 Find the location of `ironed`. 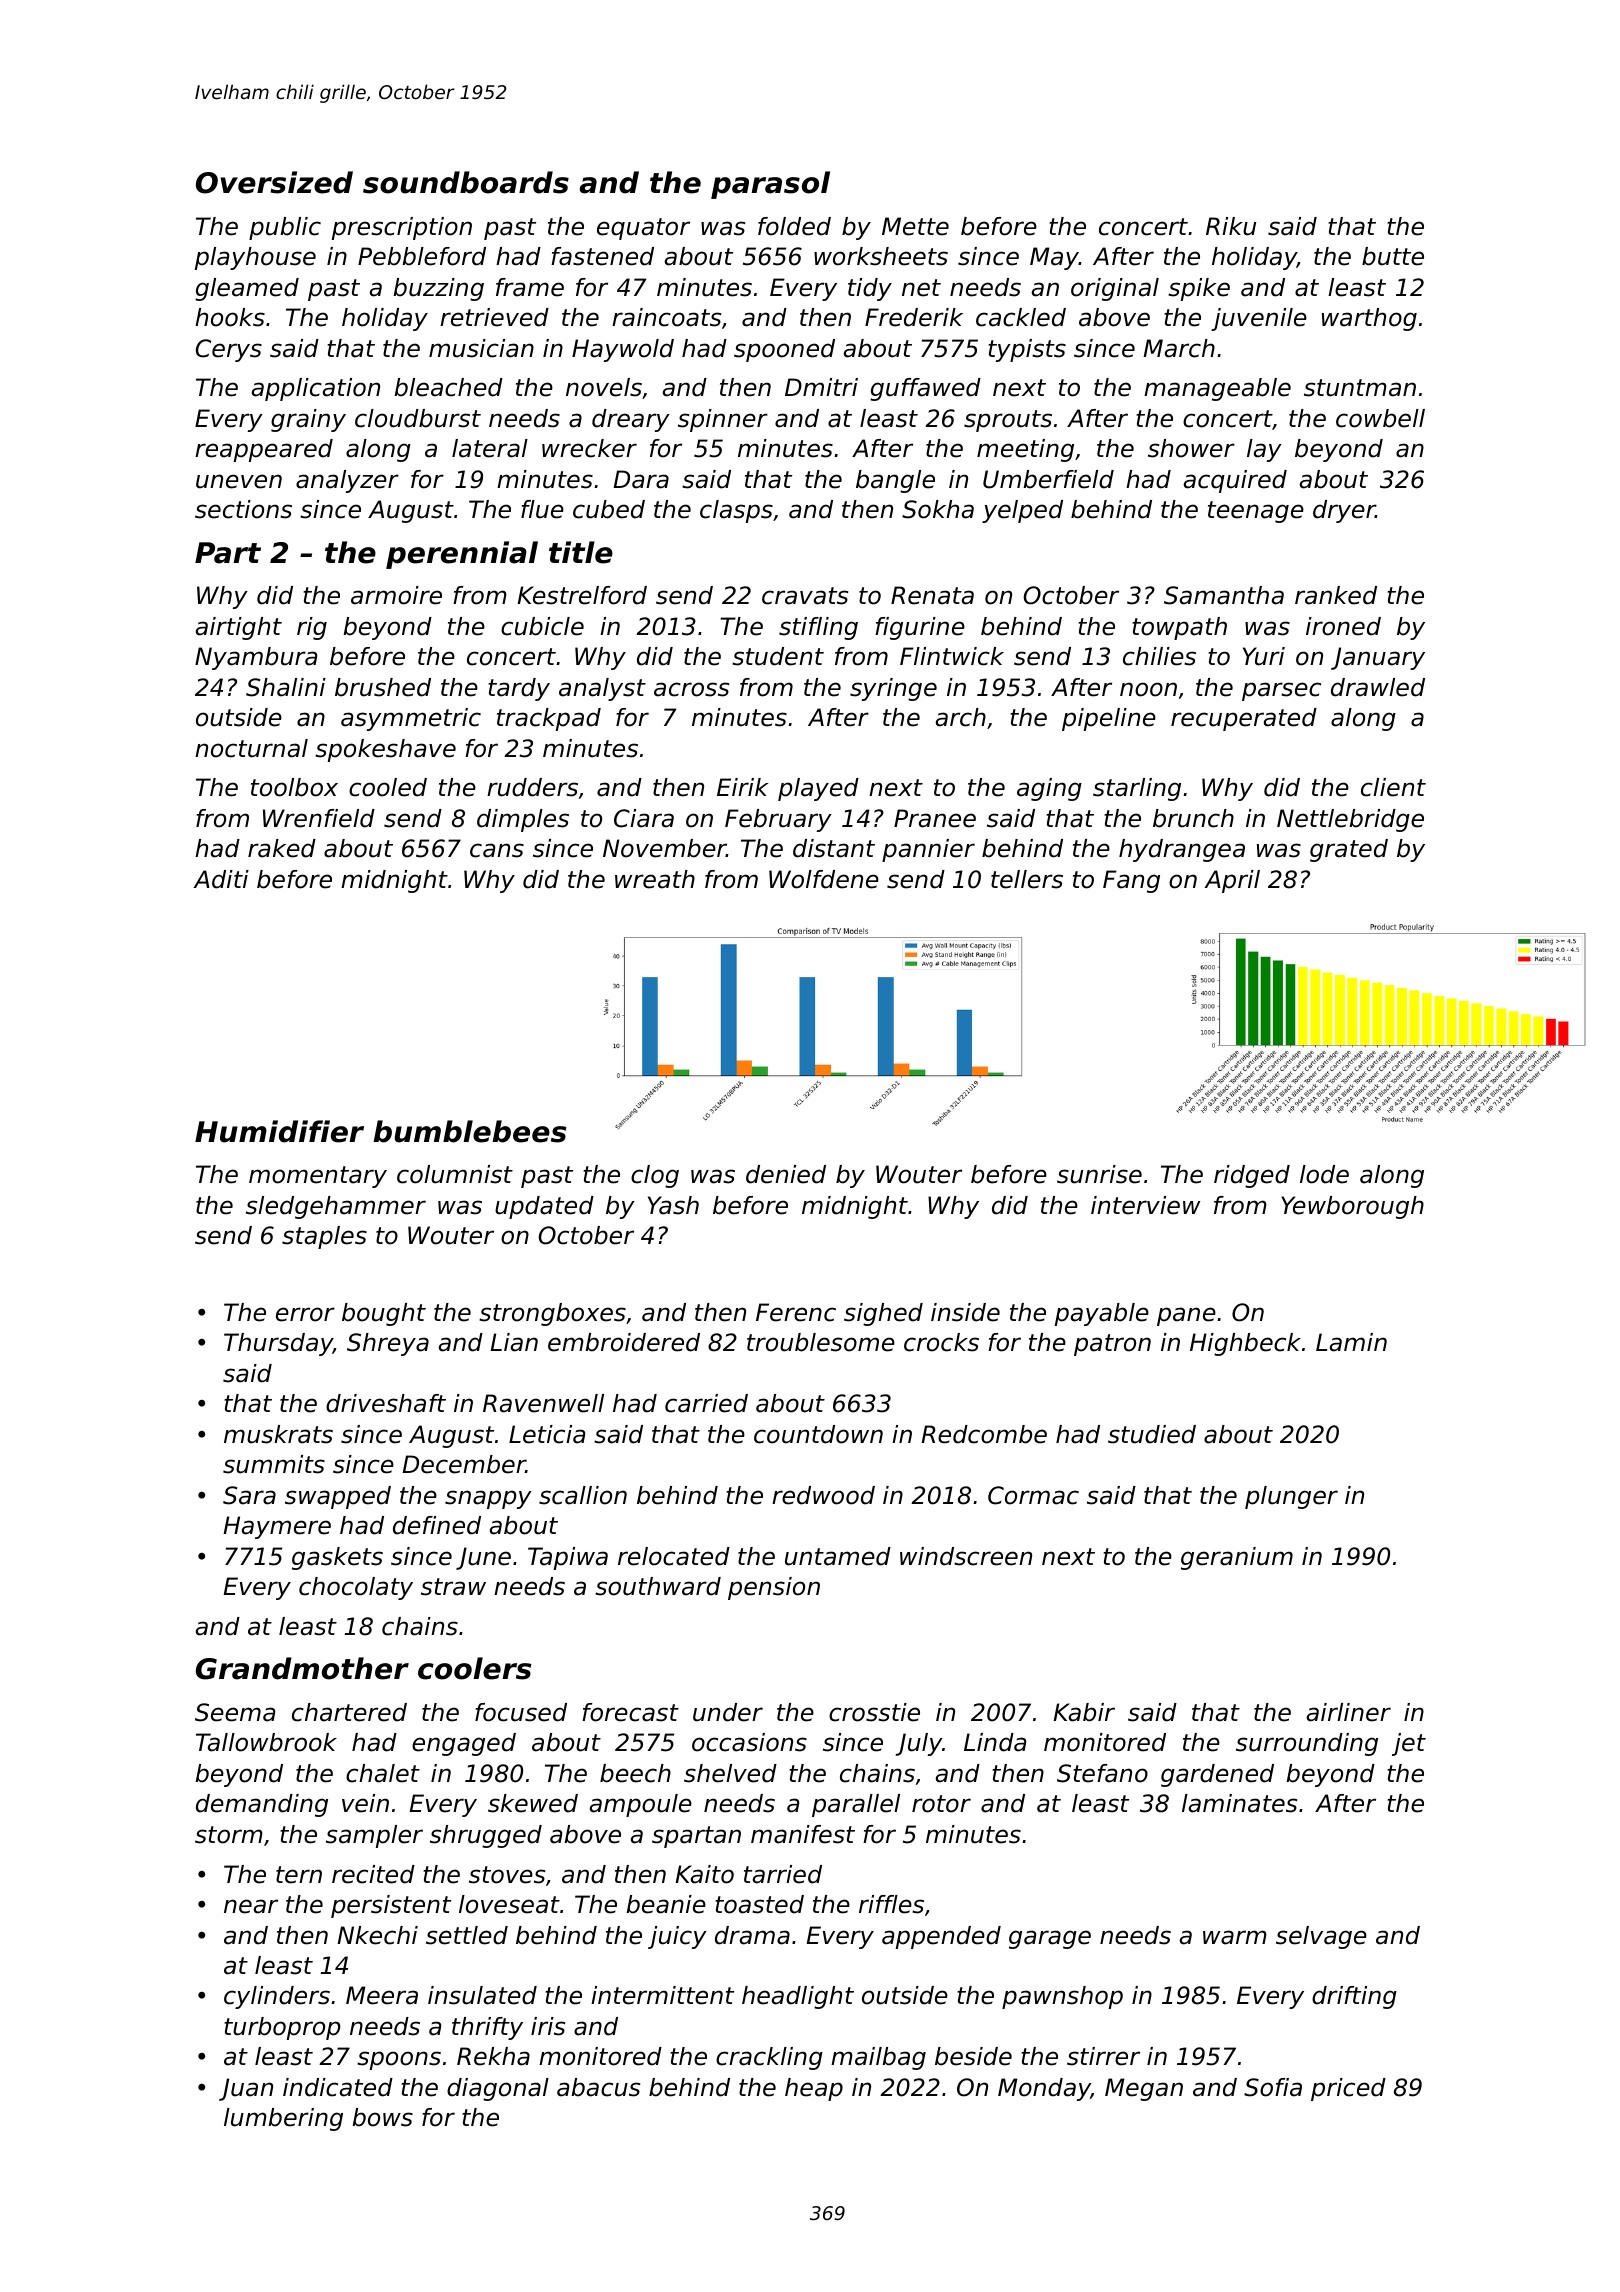

ironed is located at coordinates (1343, 626).
